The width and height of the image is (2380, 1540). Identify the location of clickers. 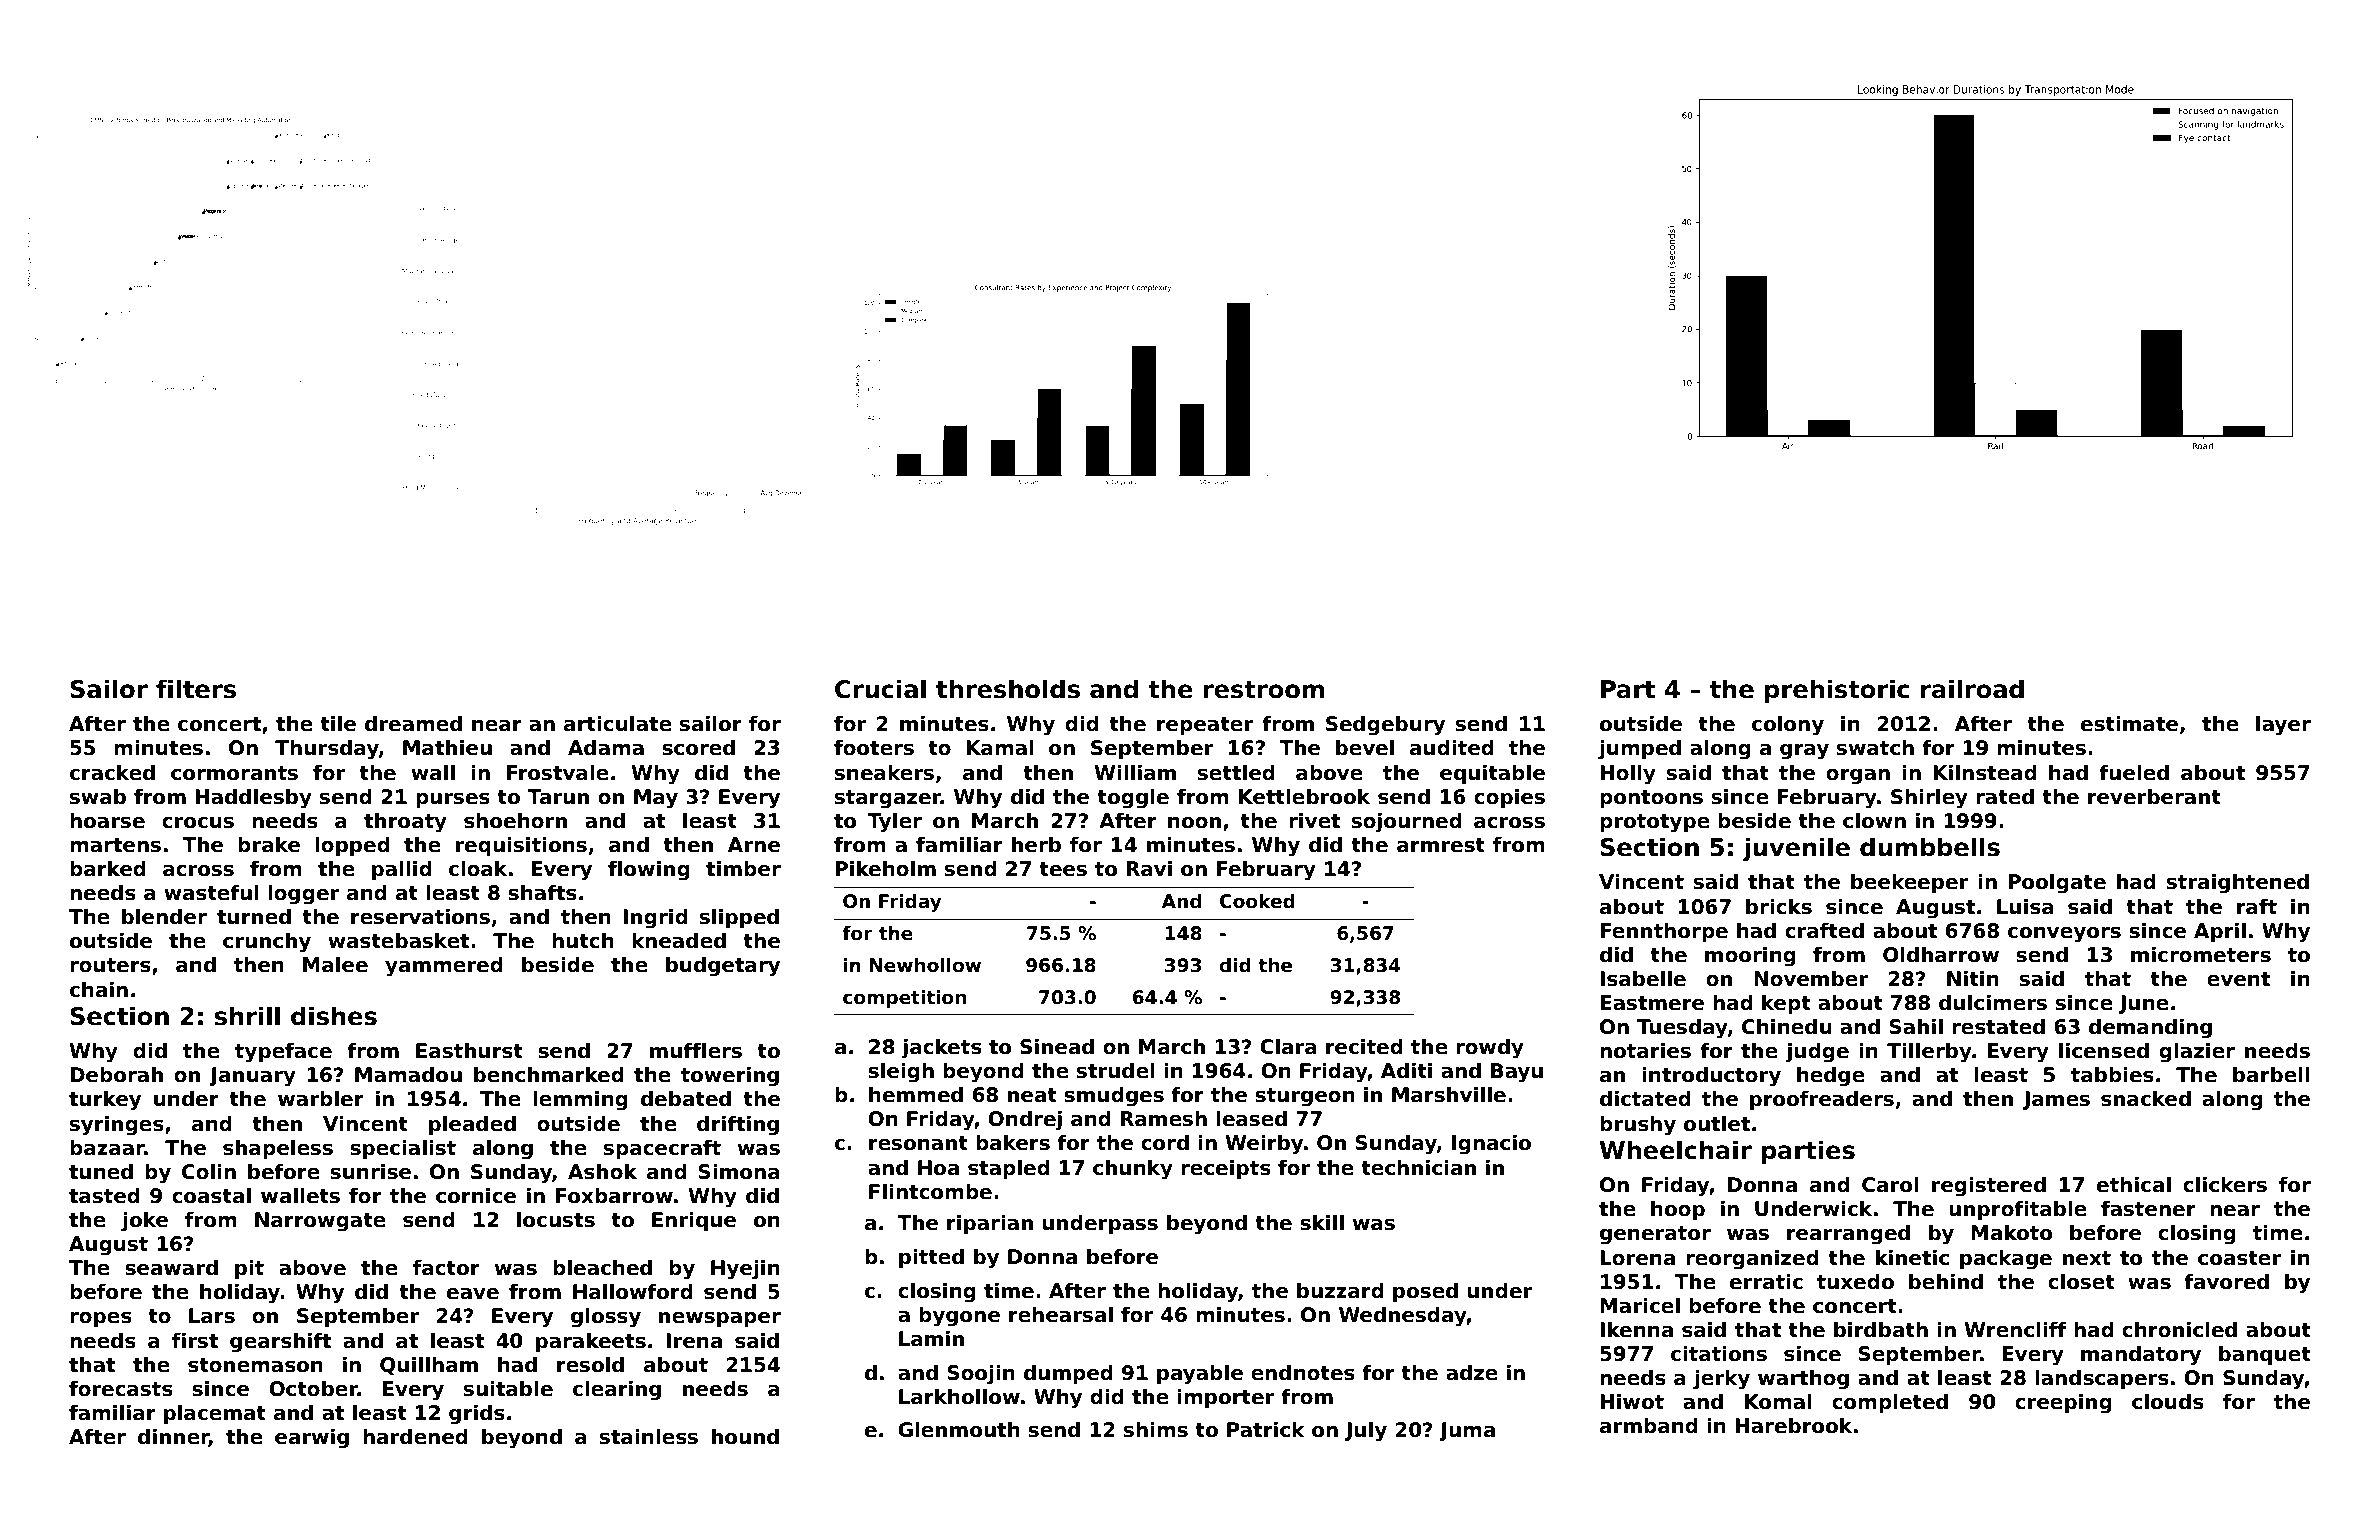
(2225, 1184).
